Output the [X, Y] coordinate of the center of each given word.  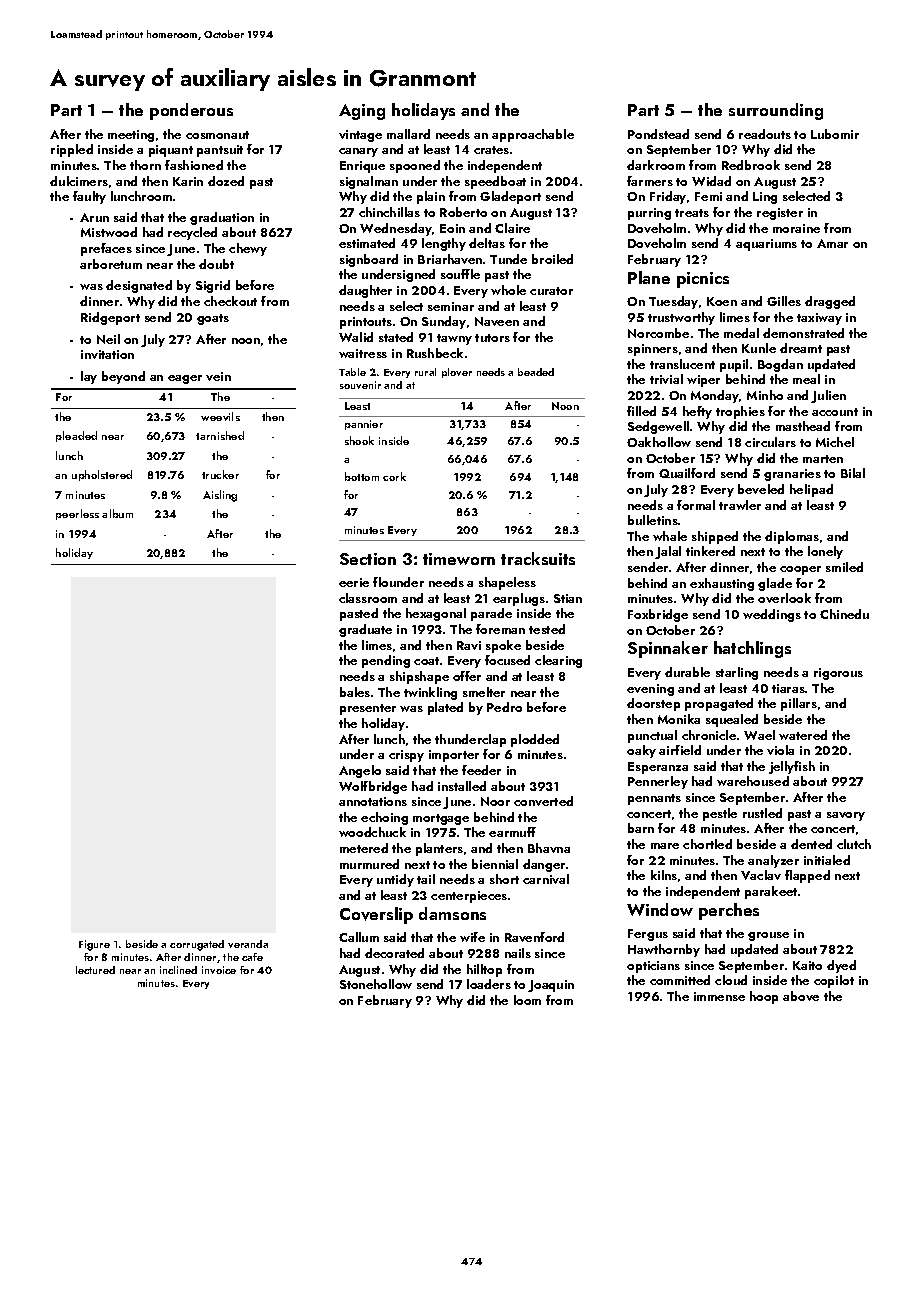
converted [543, 801]
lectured [95, 970]
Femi [708, 196]
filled [641, 411]
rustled [762, 813]
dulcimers [79, 181]
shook [359, 440]
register [780, 214]
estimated [367, 243]
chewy [248, 249]
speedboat [495, 182]
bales [355, 692]
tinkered [710, 551]
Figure [94, 945]
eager [185, 379]
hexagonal [436, 614]
